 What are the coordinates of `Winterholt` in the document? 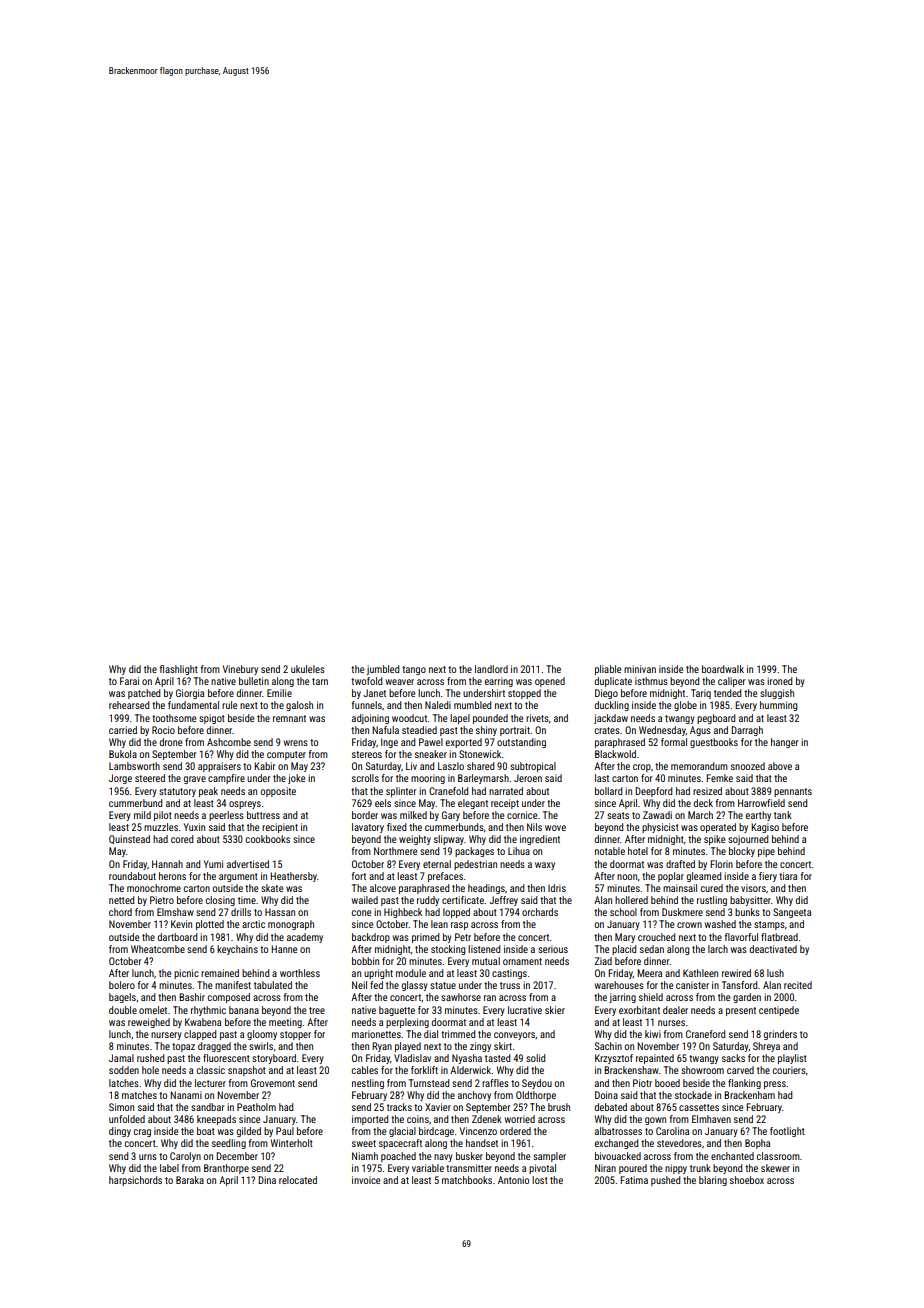 It's located at (292, 1143).
